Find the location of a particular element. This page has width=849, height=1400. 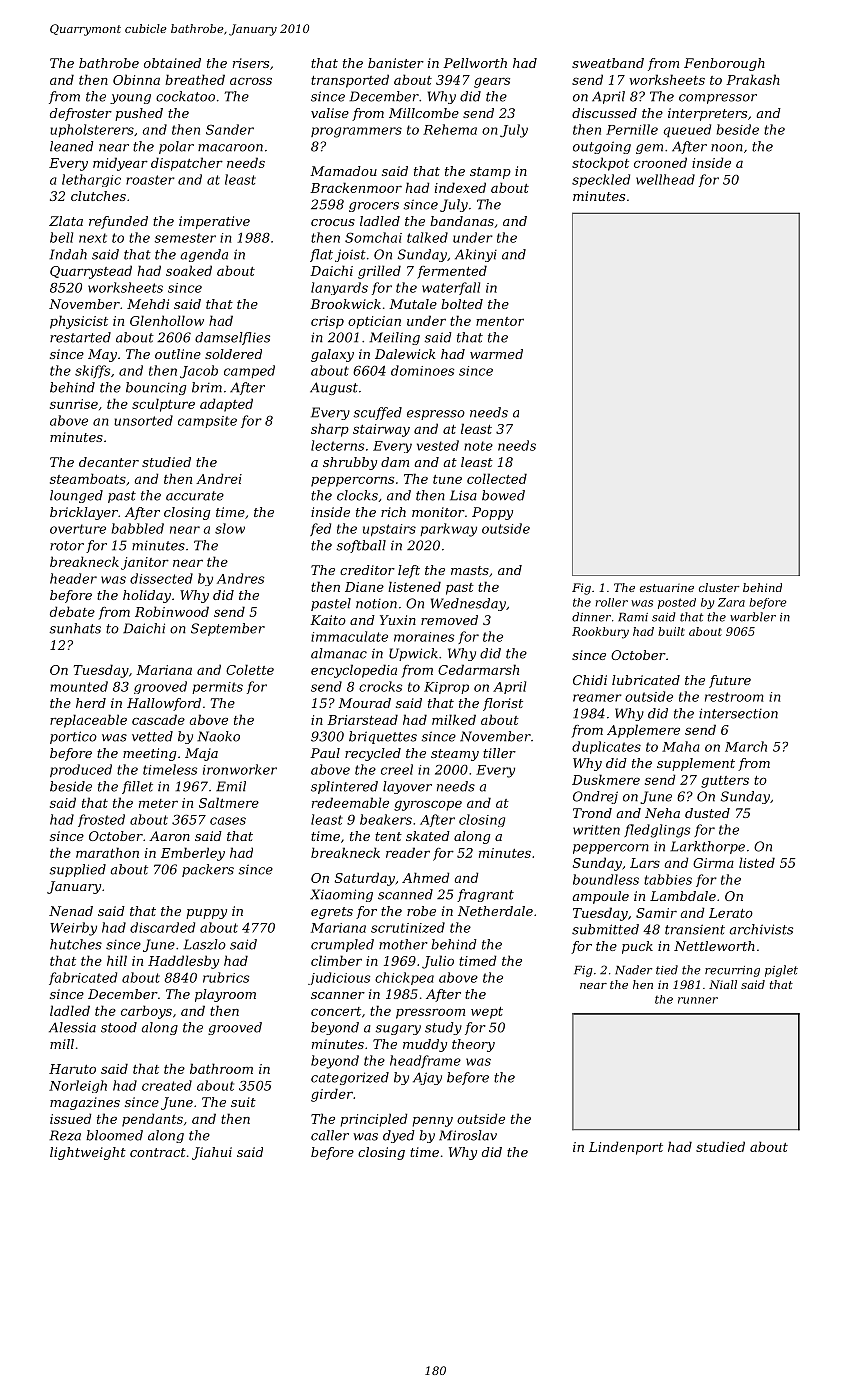

Julio is located at coordinates (438, 962).
